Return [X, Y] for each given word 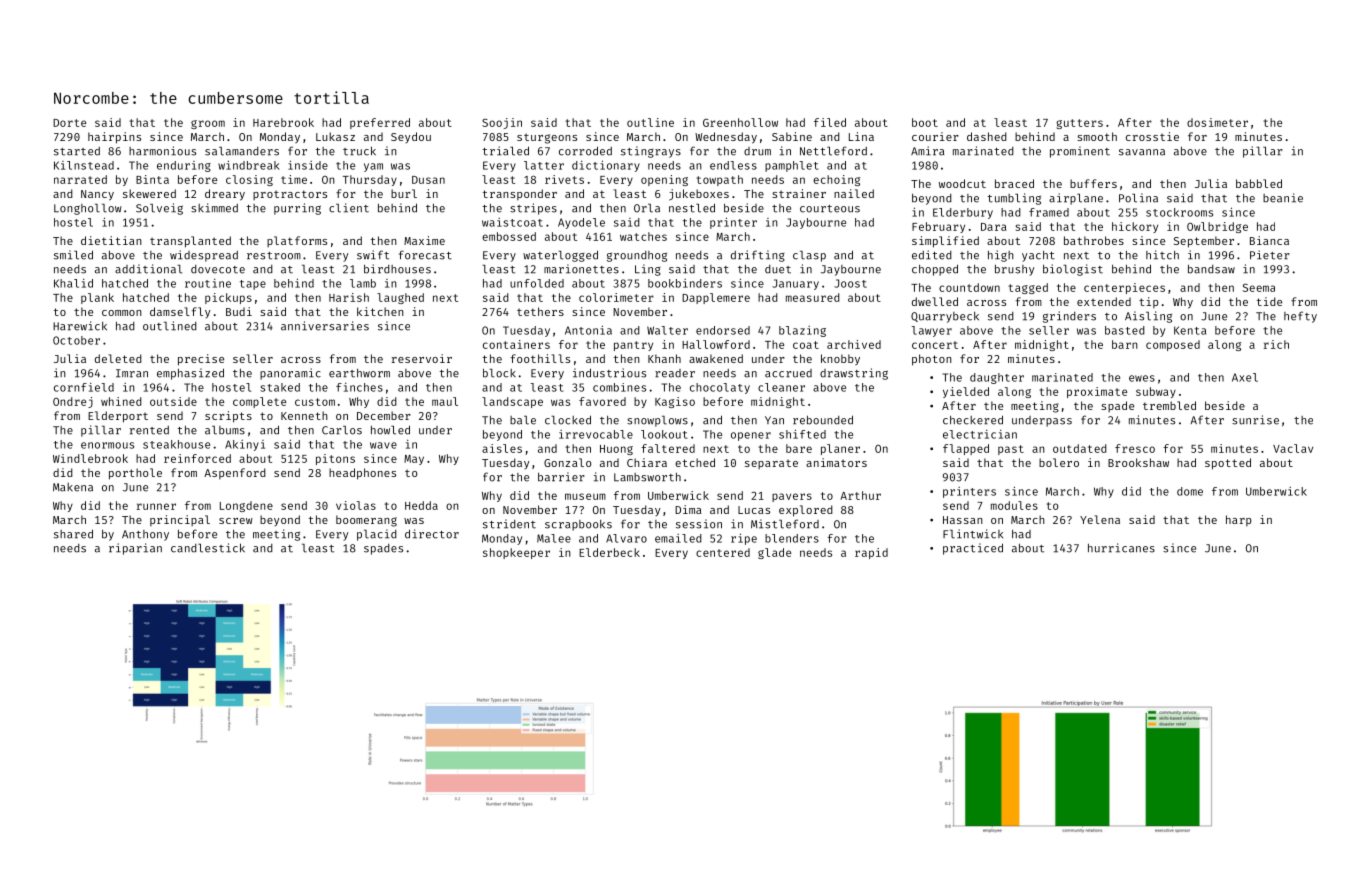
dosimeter [1217, 122]
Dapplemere [716, 298]
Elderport [118, 417]
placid [377, 535]
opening [664, 180]
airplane [1076, 199]
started [77, 151]
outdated [1080, 448]
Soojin [502, 123]
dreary [225, 195]
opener [751, 436]
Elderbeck [609, 552]
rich [1276, 344]
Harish [349, 297]
